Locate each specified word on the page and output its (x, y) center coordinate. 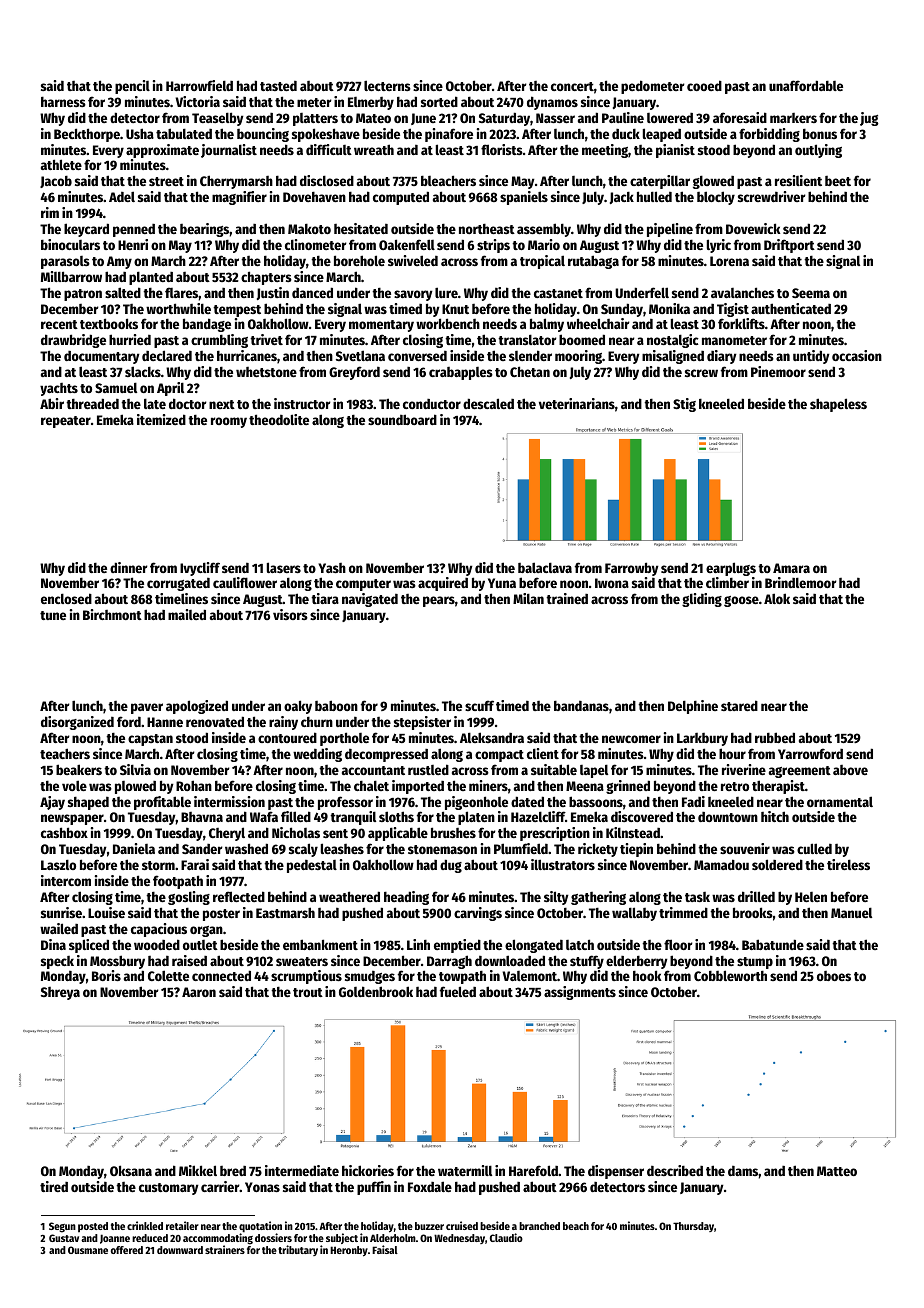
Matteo (837, 1171)
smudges (370, 977)
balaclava (545, 567)
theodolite (279, 419)
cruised (462, 1225)
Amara (791, 568)
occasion (857, 355)
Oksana (131, 1170)
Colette (168, 975)
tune (53, 615)
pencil (132, 87)
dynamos (552, 103)
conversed (417, 356)
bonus (820, 134)
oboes (834, 976)
